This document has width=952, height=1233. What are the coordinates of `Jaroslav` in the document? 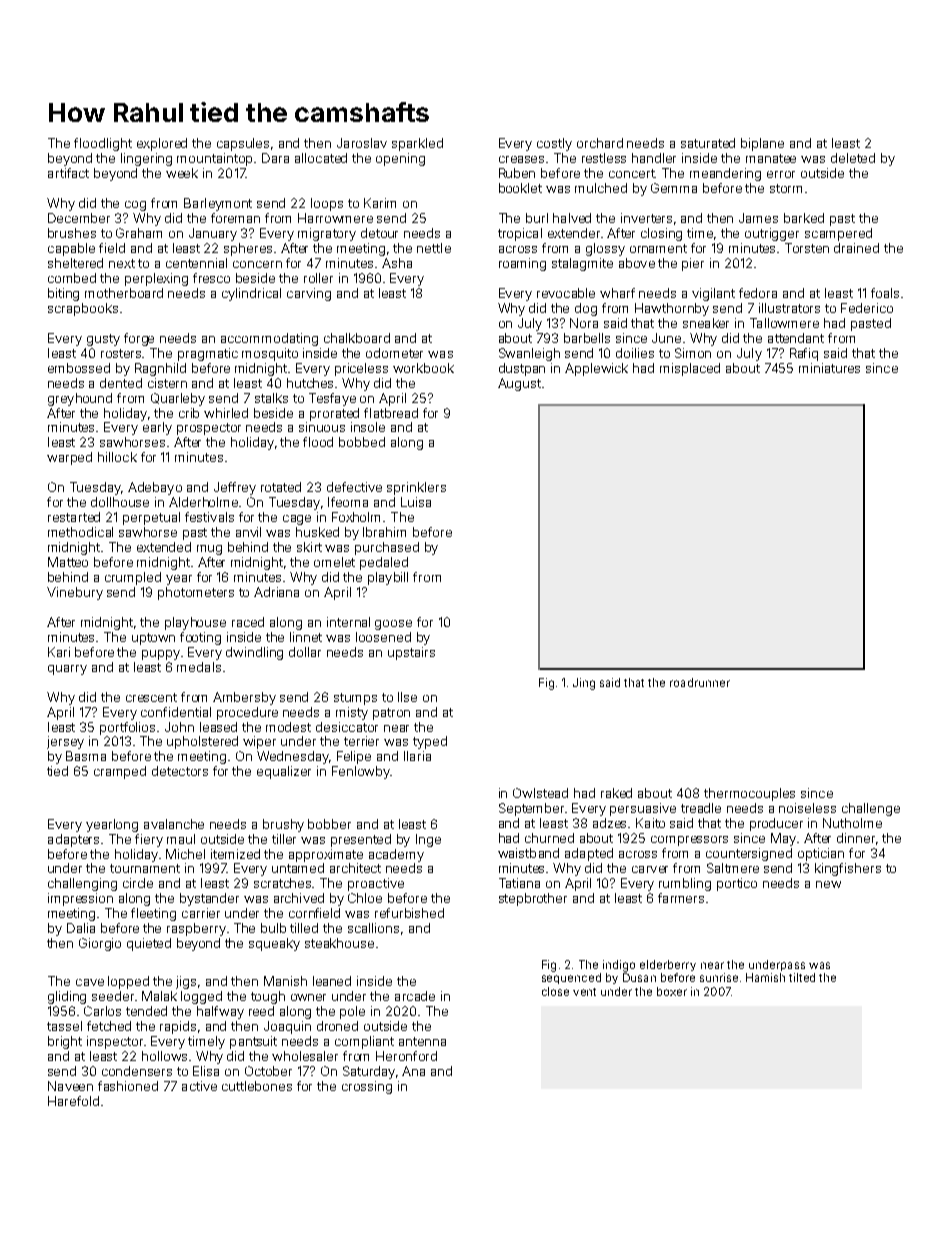 It's located at (362, 143).
